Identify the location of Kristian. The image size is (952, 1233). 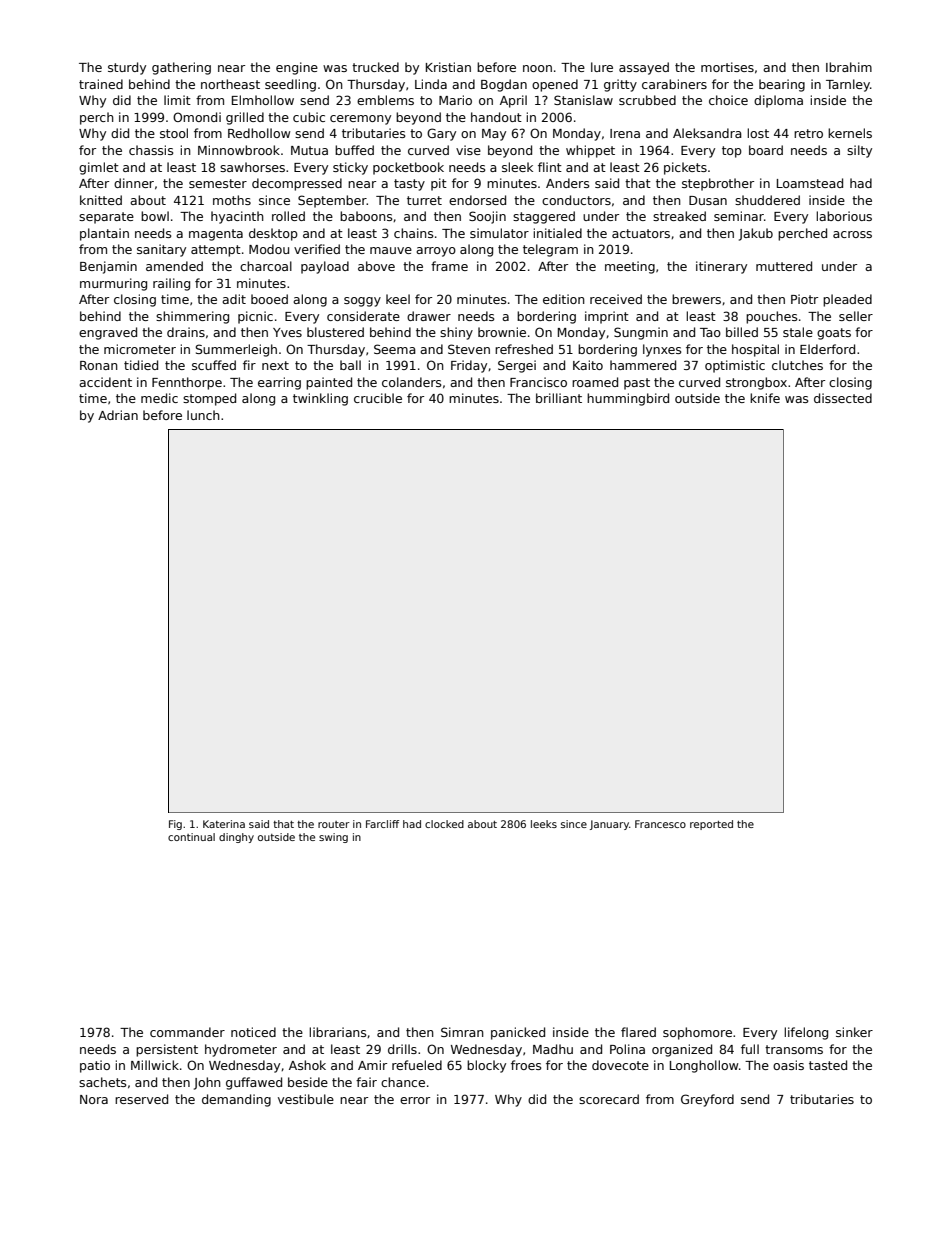
(448, 67).
